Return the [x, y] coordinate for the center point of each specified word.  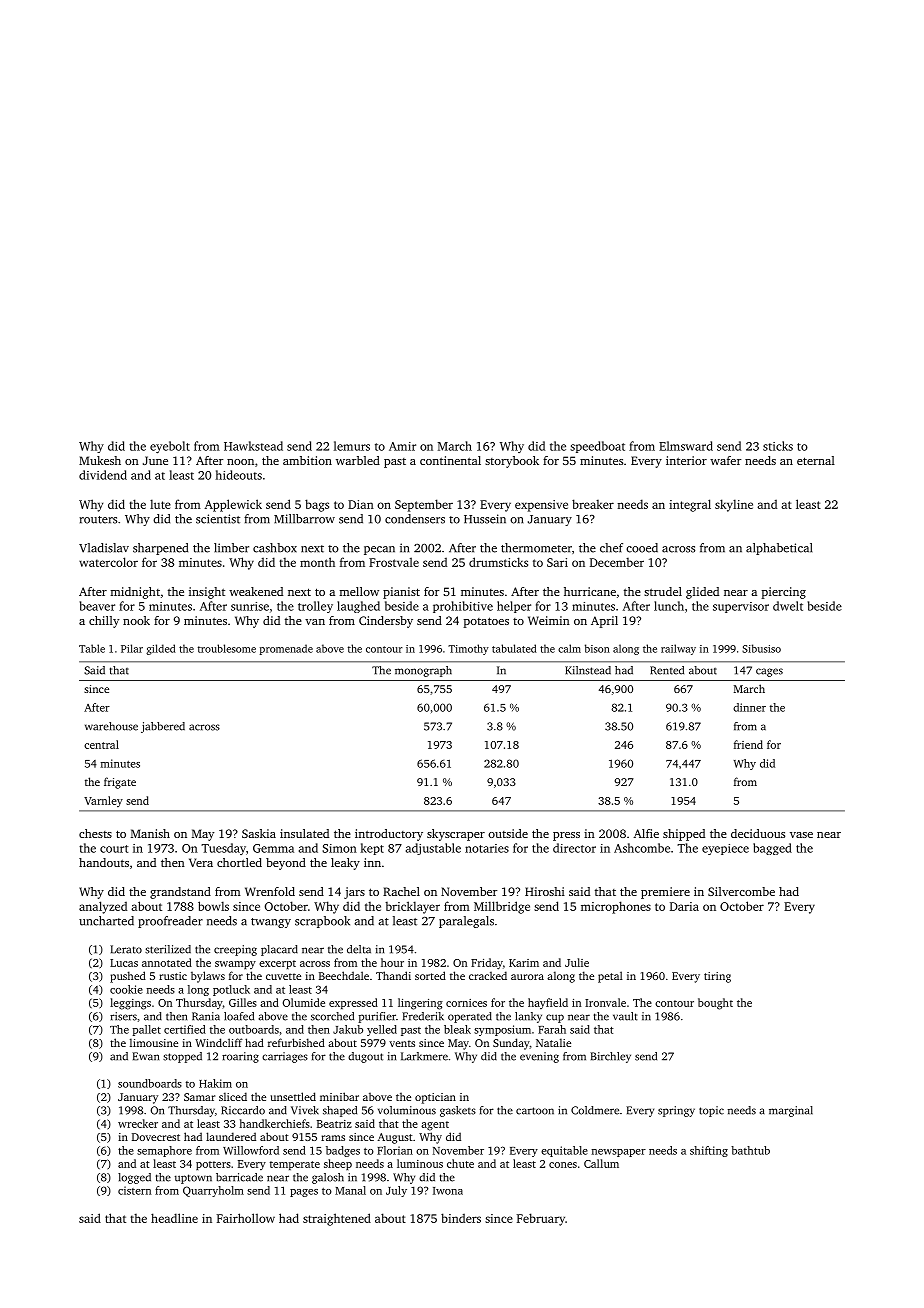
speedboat [597, 447]
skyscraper [456, 835]
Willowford [251, 1150]
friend [748, 744]
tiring [717, 977]
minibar [339, 1096]
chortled [239, 862]
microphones [616, 907]
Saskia [259, 833]
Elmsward [686, 446]
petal [610, 977]
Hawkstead [253, 446]
